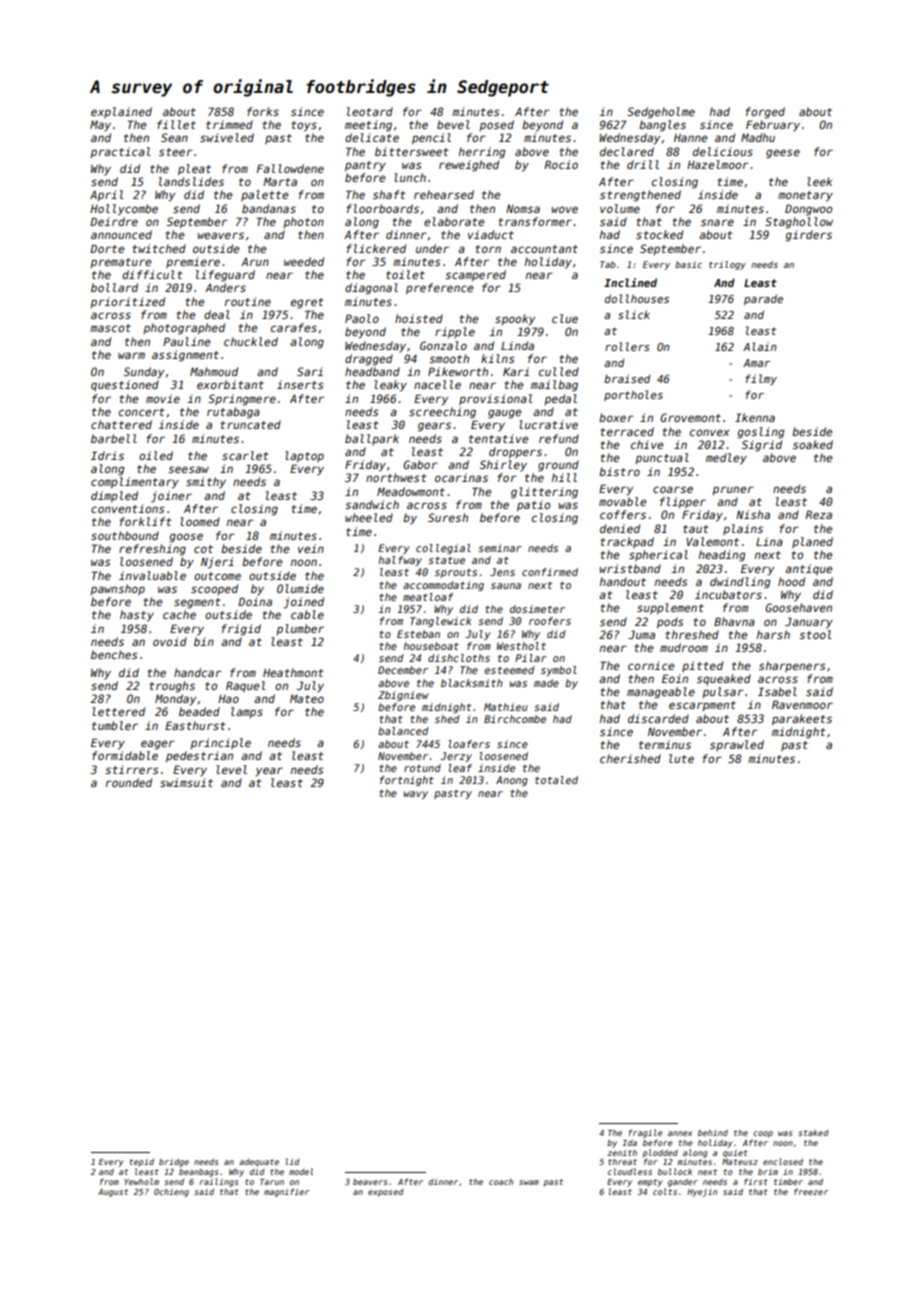 The width and height of the screenshot is (924, 1308). What do you see at coordinates (818, 514) in the screenshot?
I see `Reza` at bounding box center [818, 514].
